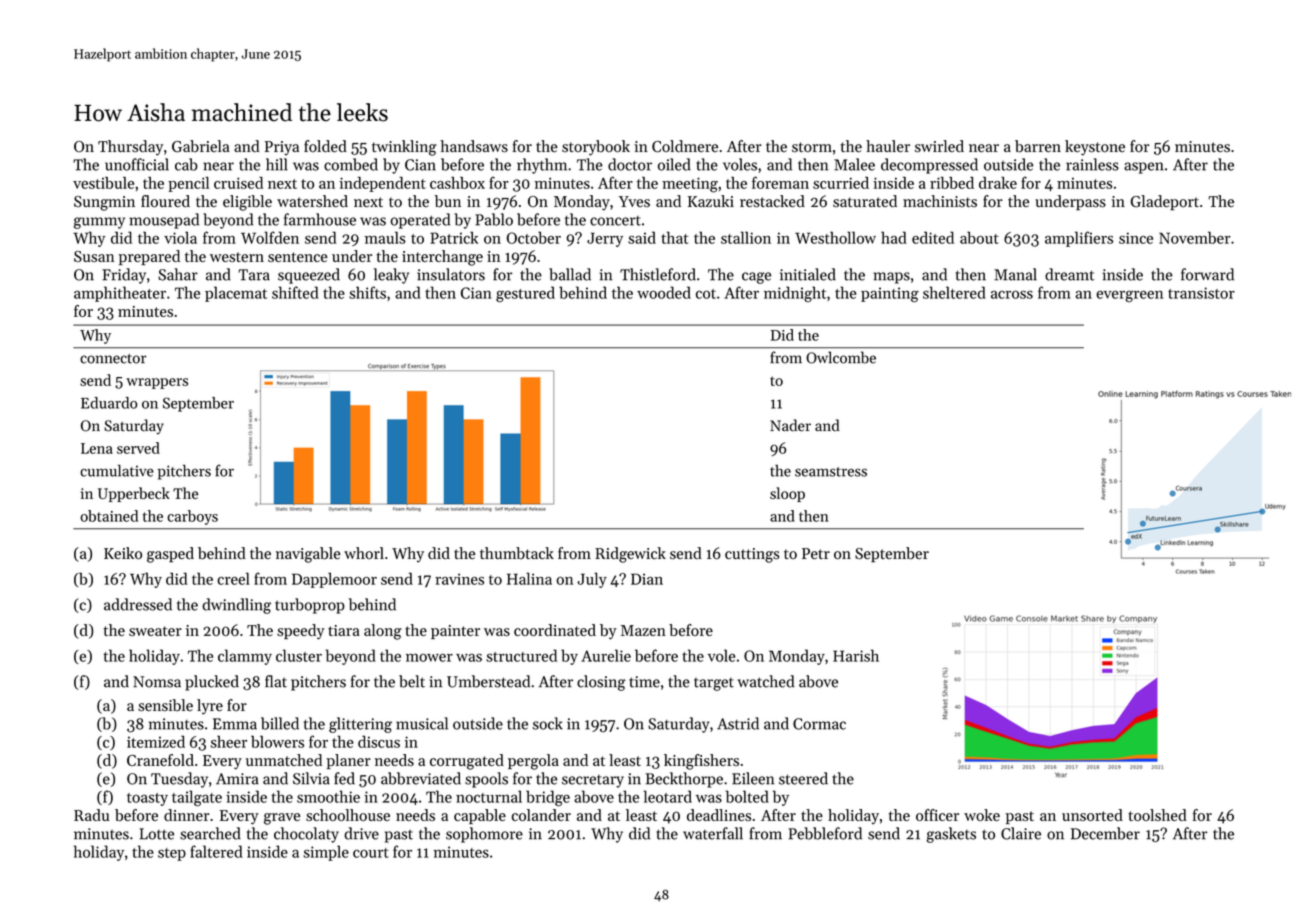  Describe the element at coordinates (138, 448) in the document. I see `served` at that location.
